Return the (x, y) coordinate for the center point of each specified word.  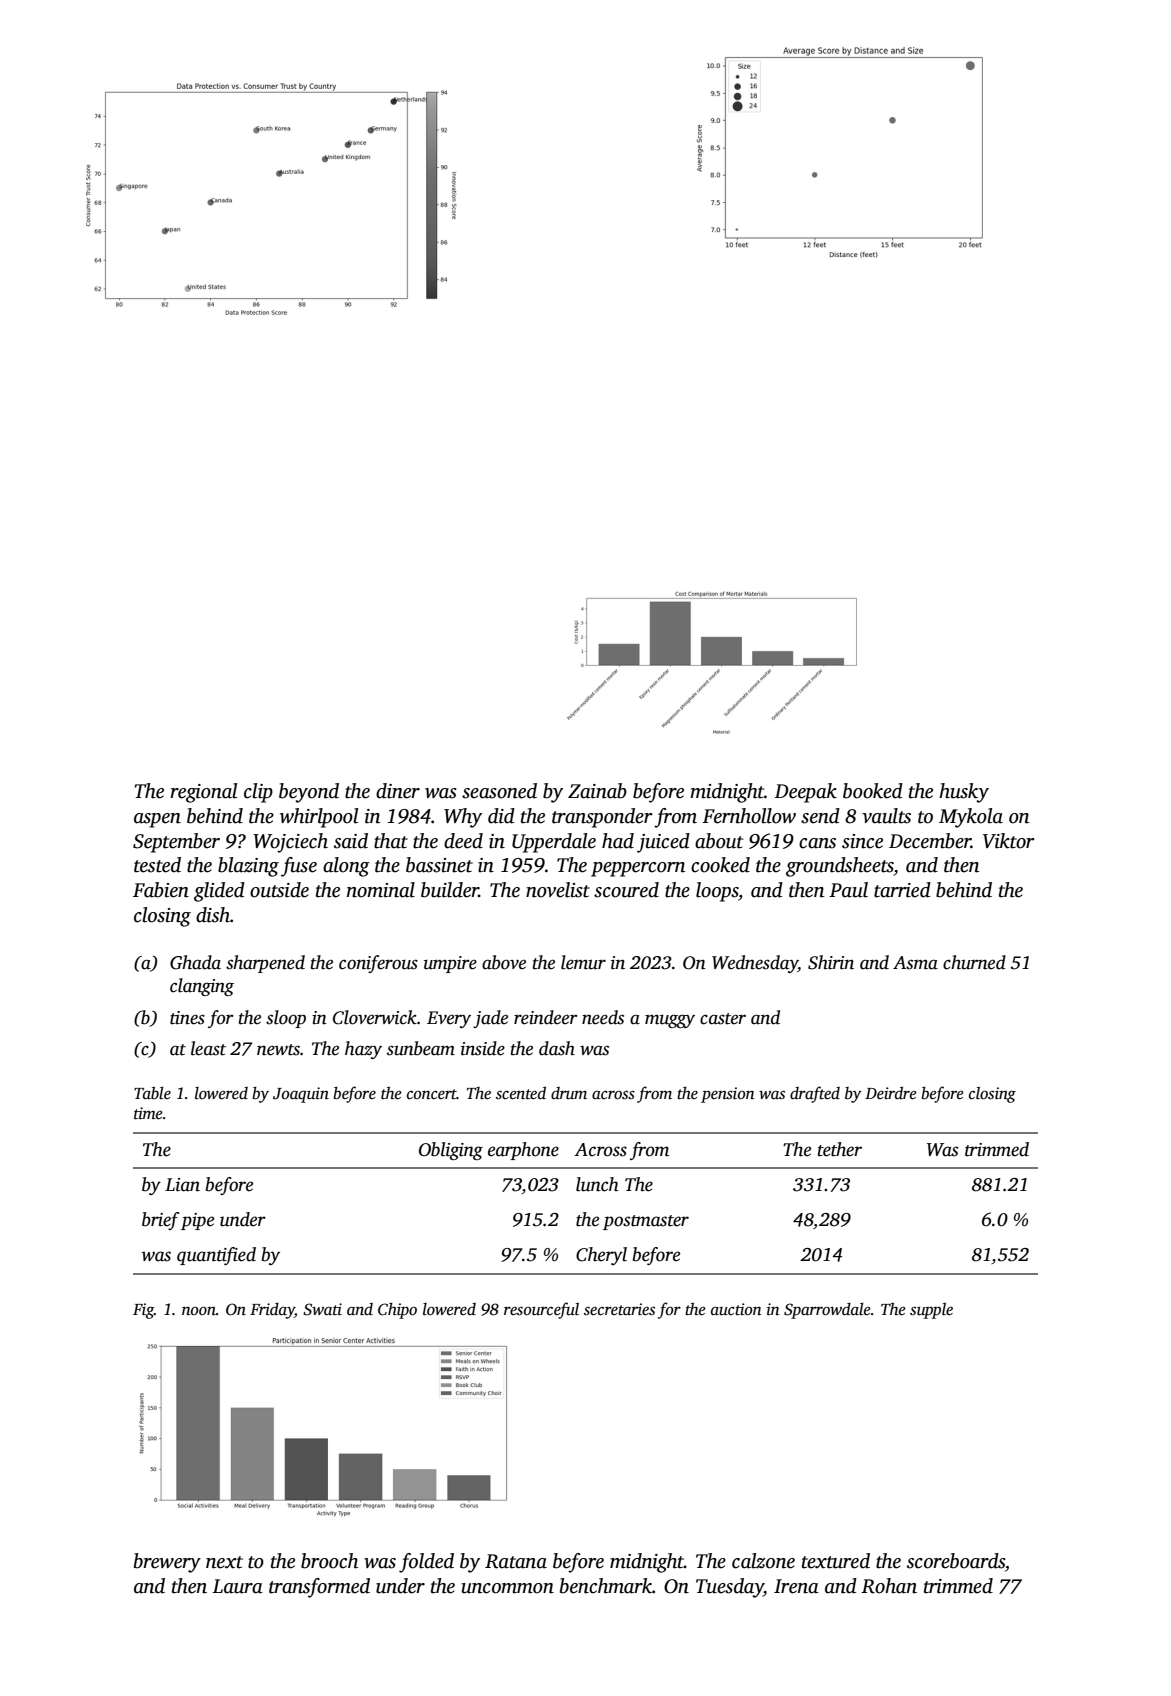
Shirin (831, 962)
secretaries (619, 1309)
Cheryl (601, 1256)
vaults (886, 816)
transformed (319, 1588)
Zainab (597, 791)
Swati (322, 1309)
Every (449, 1019)
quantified (216, 1256)
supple (931, 1311)
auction (736, 1309)
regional (203, 793)
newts (278, 1050)
